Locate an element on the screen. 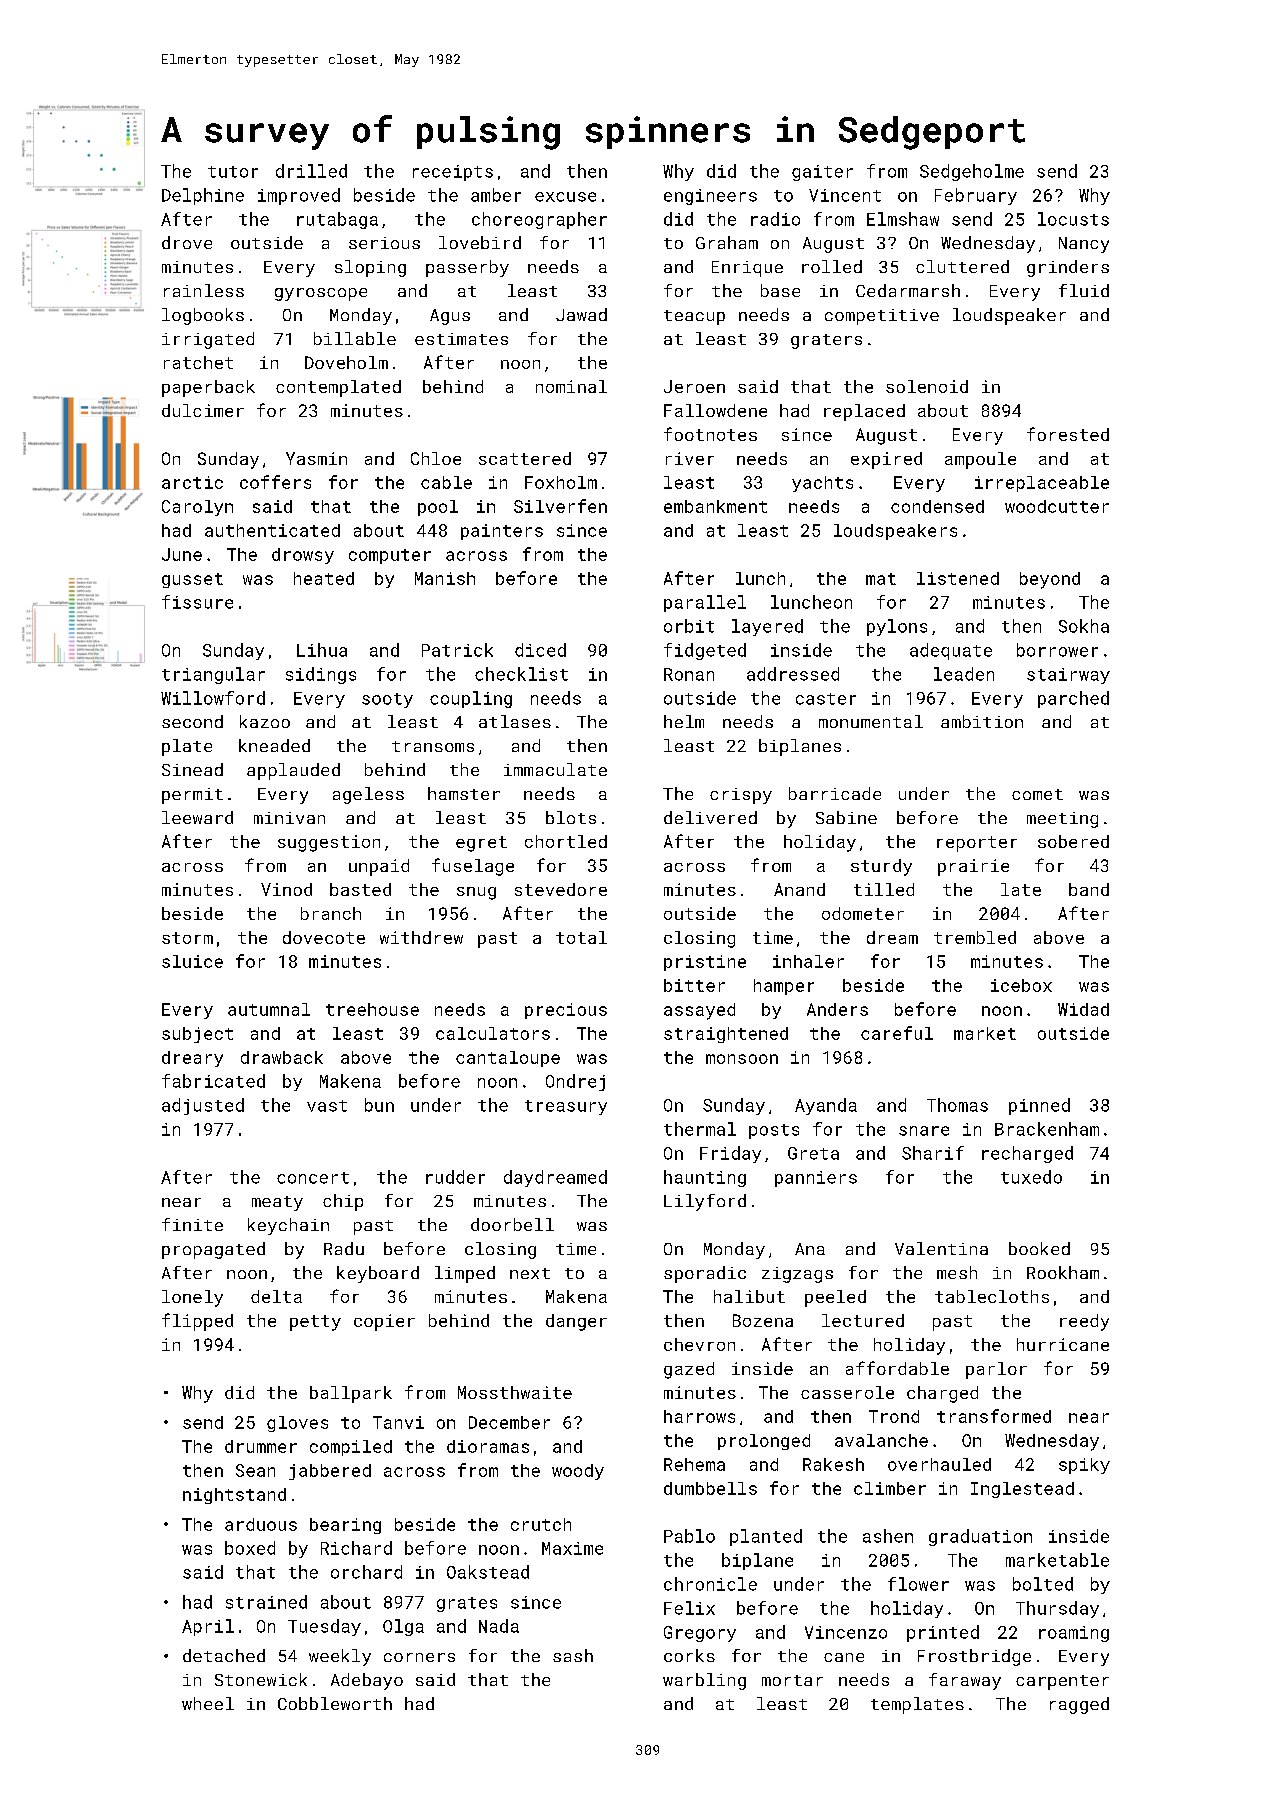  snug is located at coordinates (476, 893).
